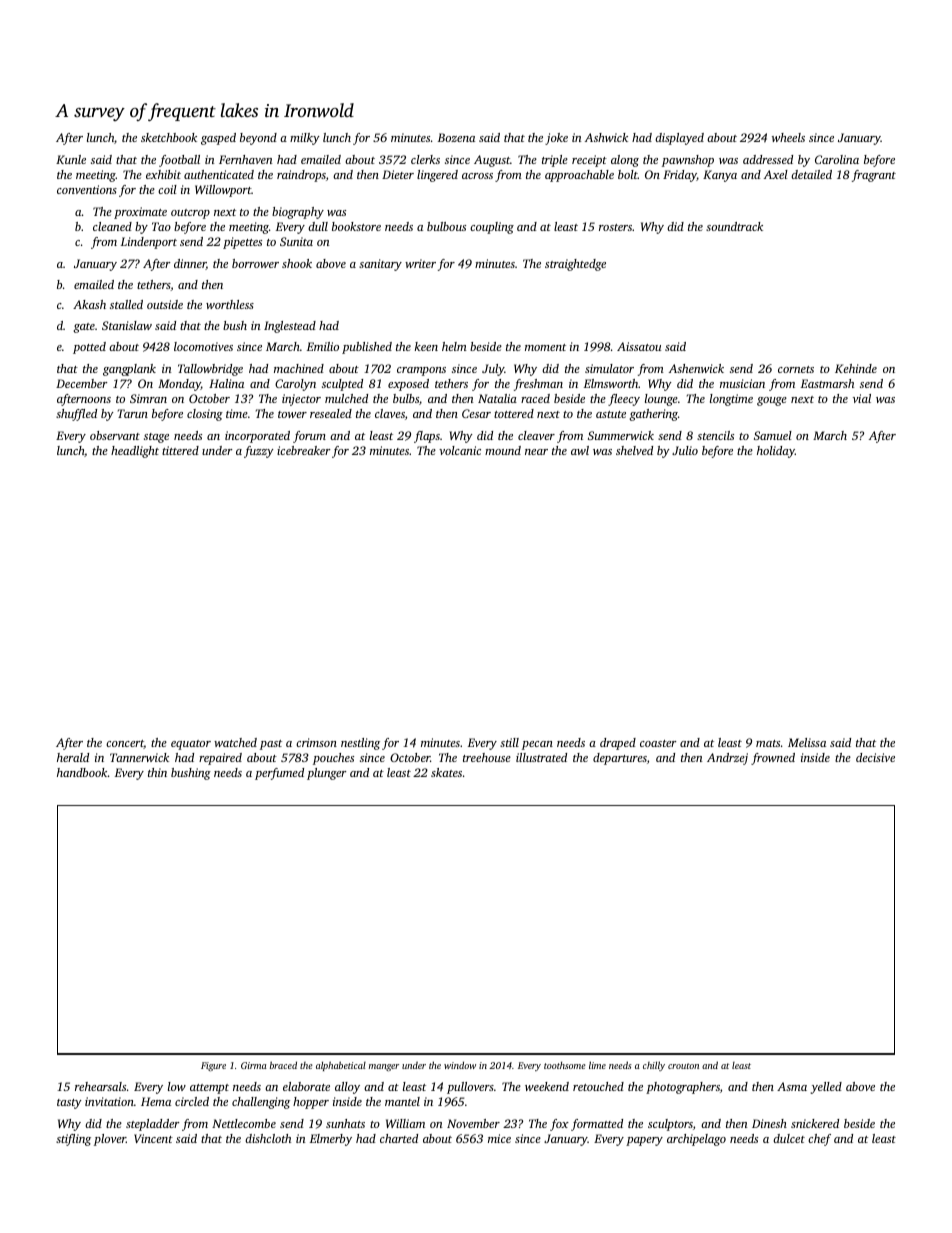  What do you see at coordinates (575, 265) in the screenshot?
I see `straightedge` at bounding box center [575, 265].
